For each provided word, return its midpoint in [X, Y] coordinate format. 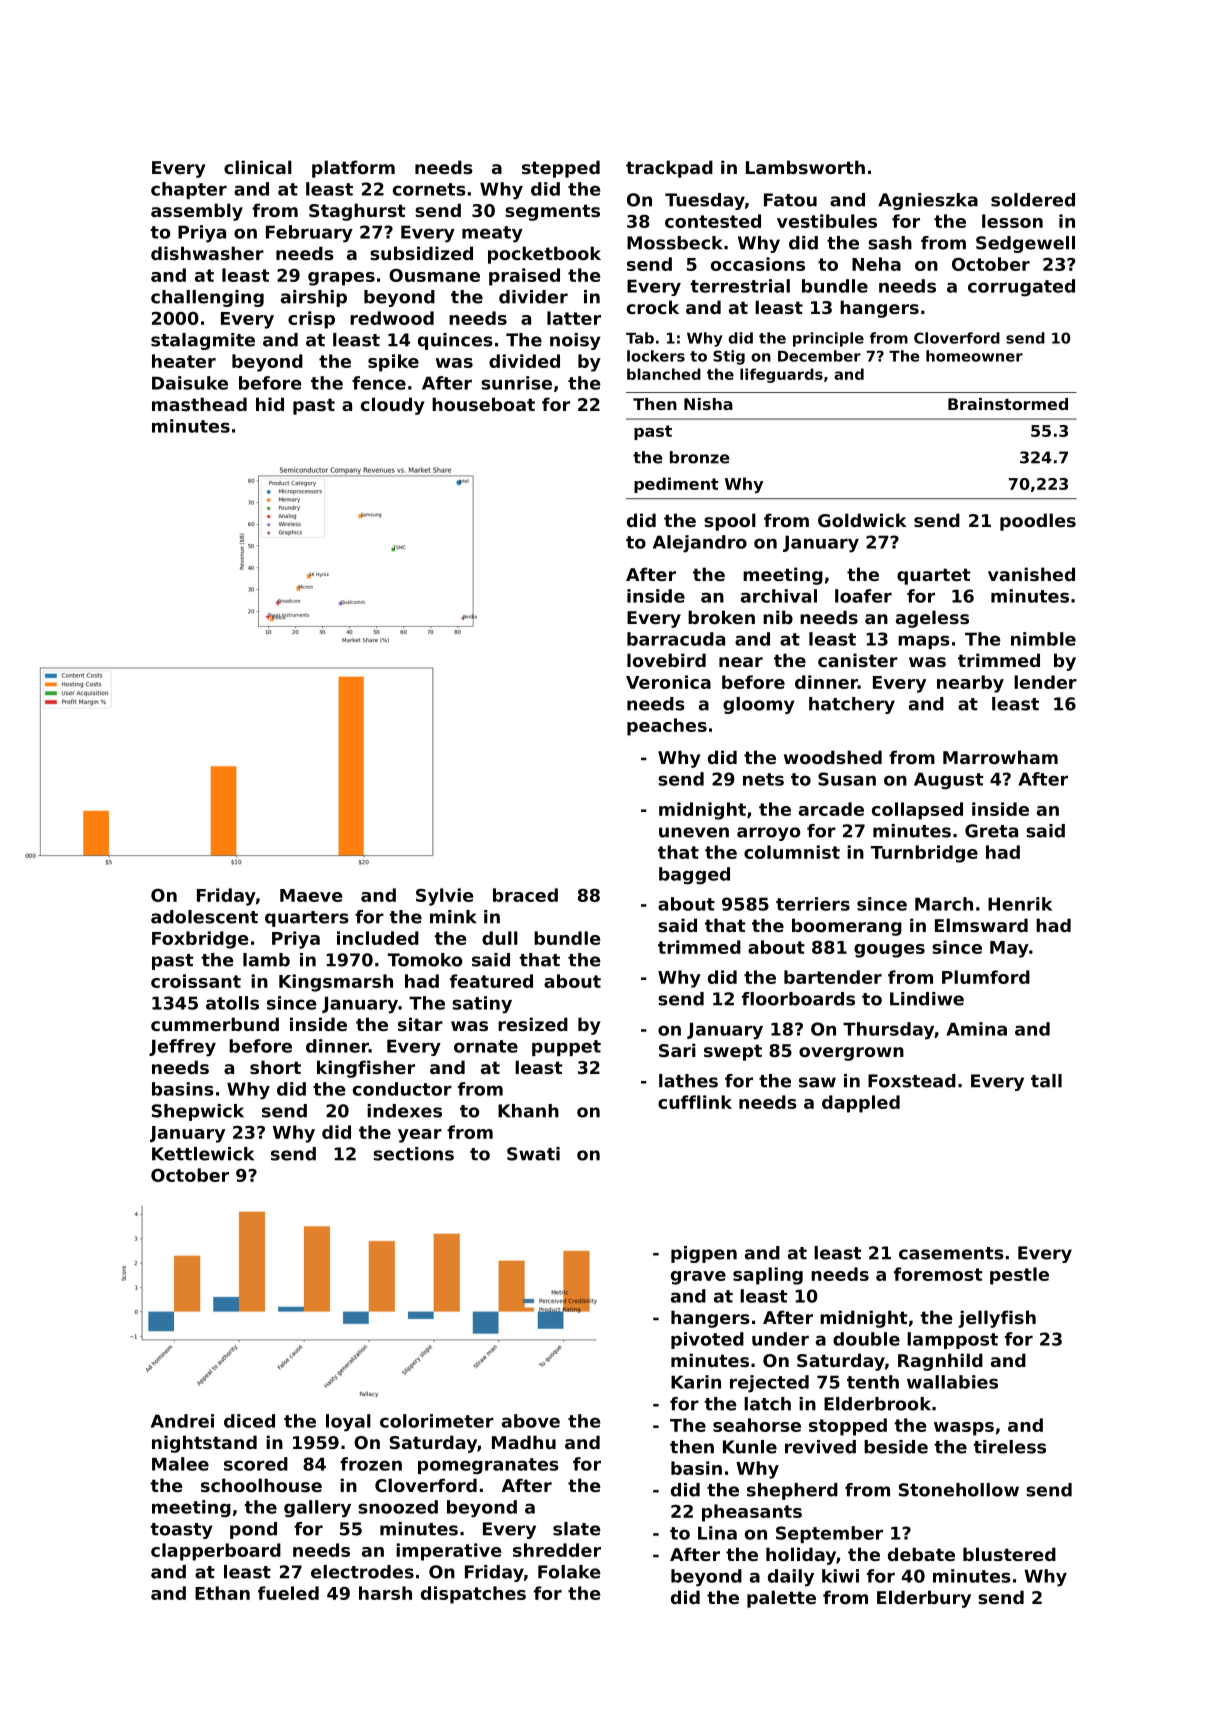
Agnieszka [928, 201]
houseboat [483, 404]
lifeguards [781, 375]
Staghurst [357, 212]
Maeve [311, 895]
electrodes [362, 1572]
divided [524, 361]
